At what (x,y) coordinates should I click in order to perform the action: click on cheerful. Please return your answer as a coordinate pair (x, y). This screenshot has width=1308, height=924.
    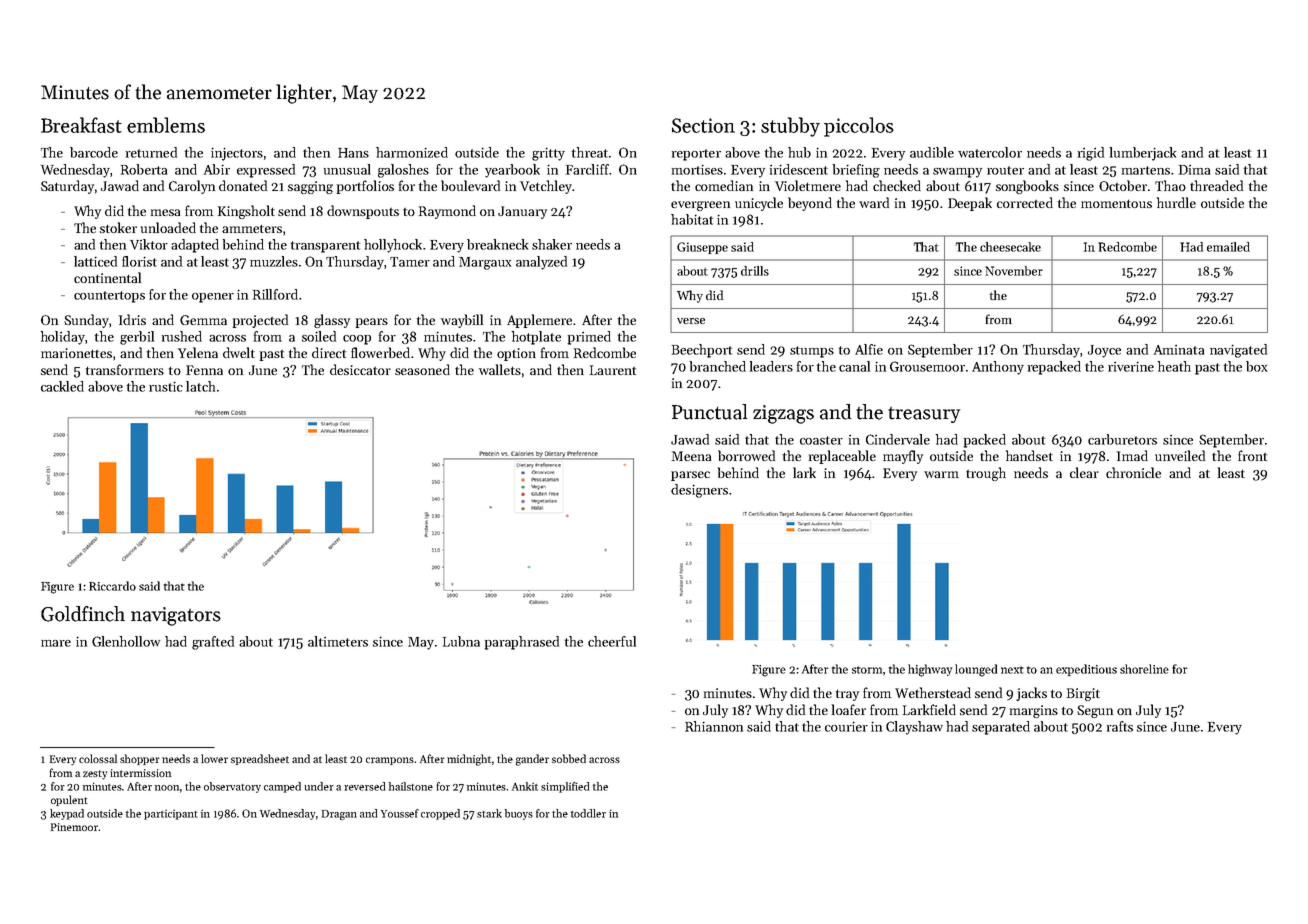
    Looking at the image, I should click on (612, 641).
